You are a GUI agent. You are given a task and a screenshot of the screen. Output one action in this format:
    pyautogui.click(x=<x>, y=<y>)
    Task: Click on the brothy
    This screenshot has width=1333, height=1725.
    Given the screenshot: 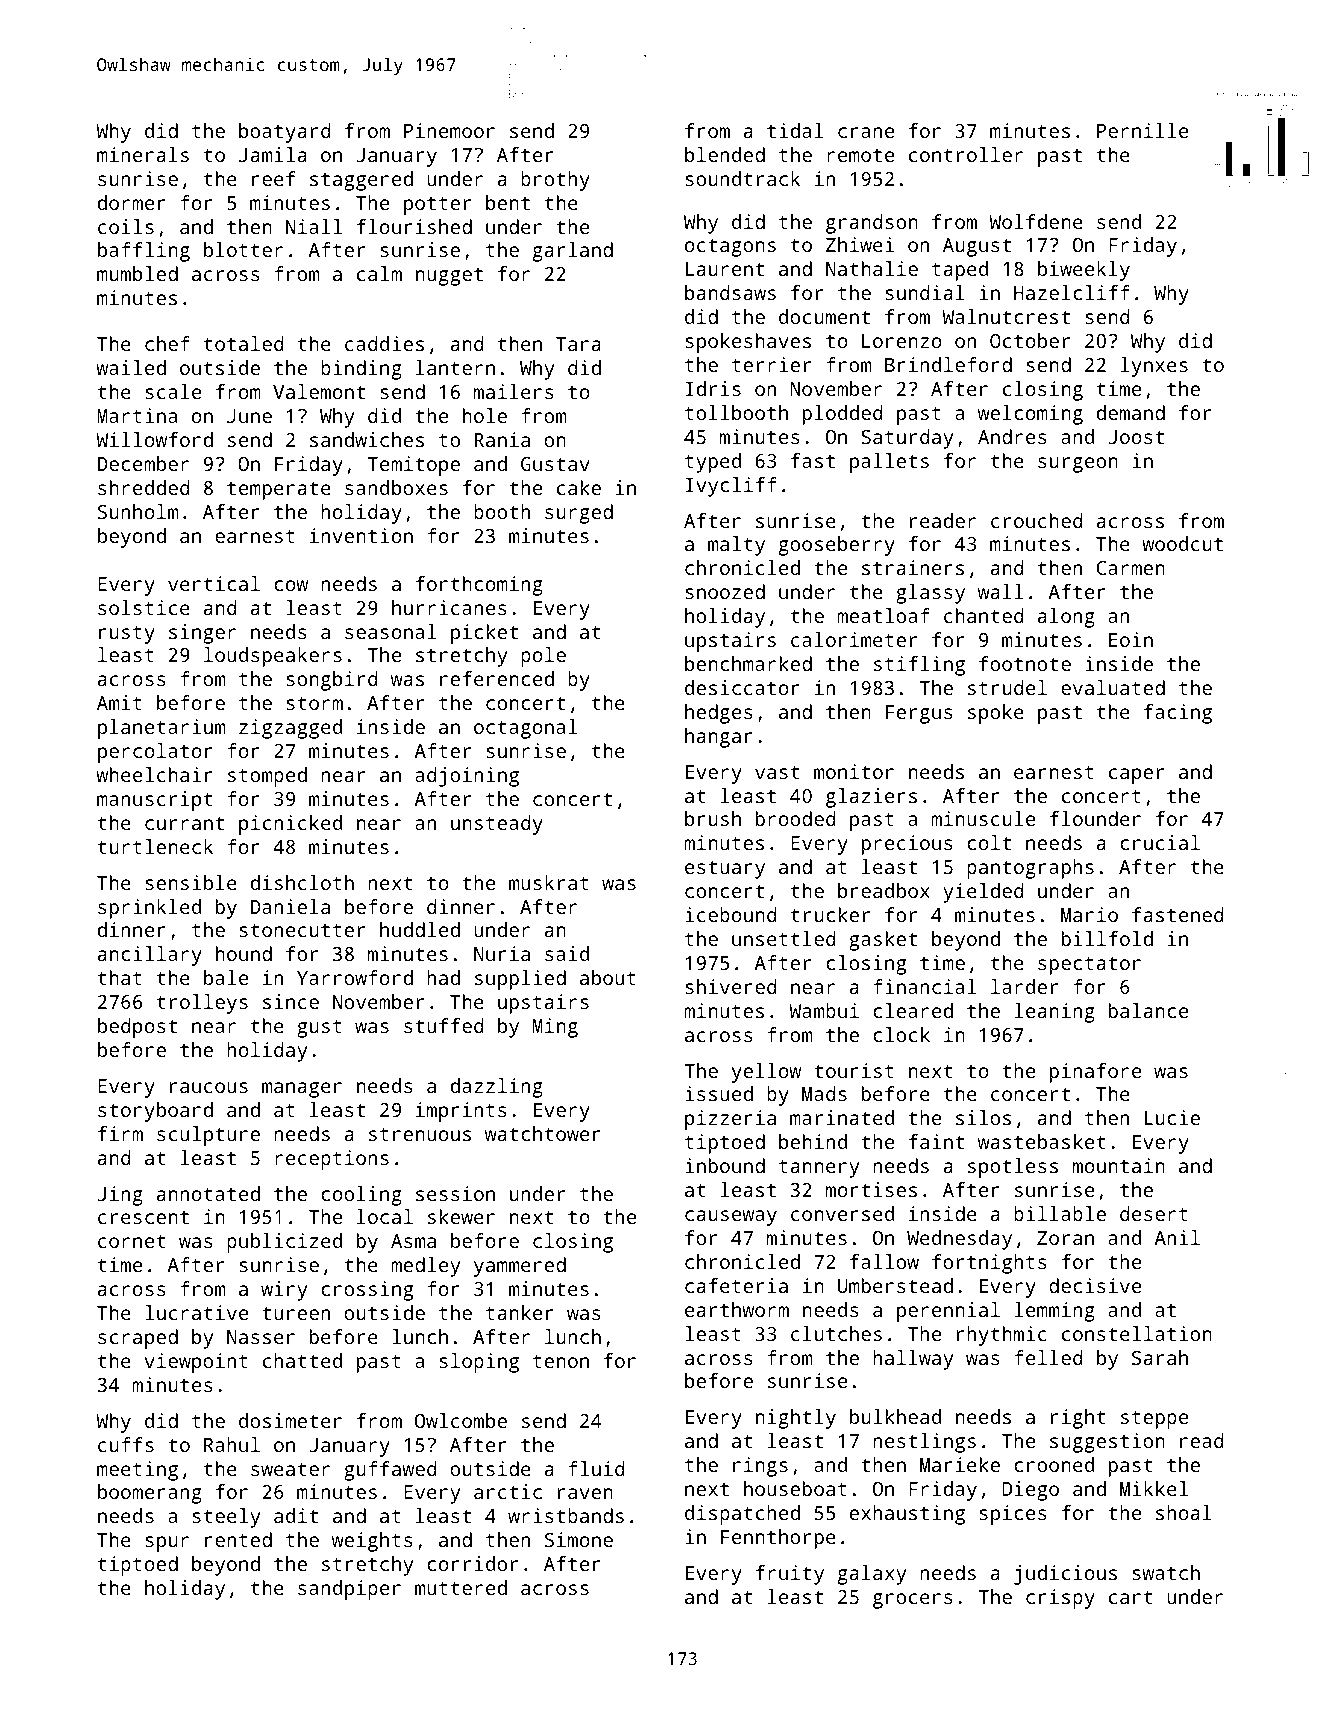 What is the action you would take?
    pyautogui.click(x=555, y=181)
